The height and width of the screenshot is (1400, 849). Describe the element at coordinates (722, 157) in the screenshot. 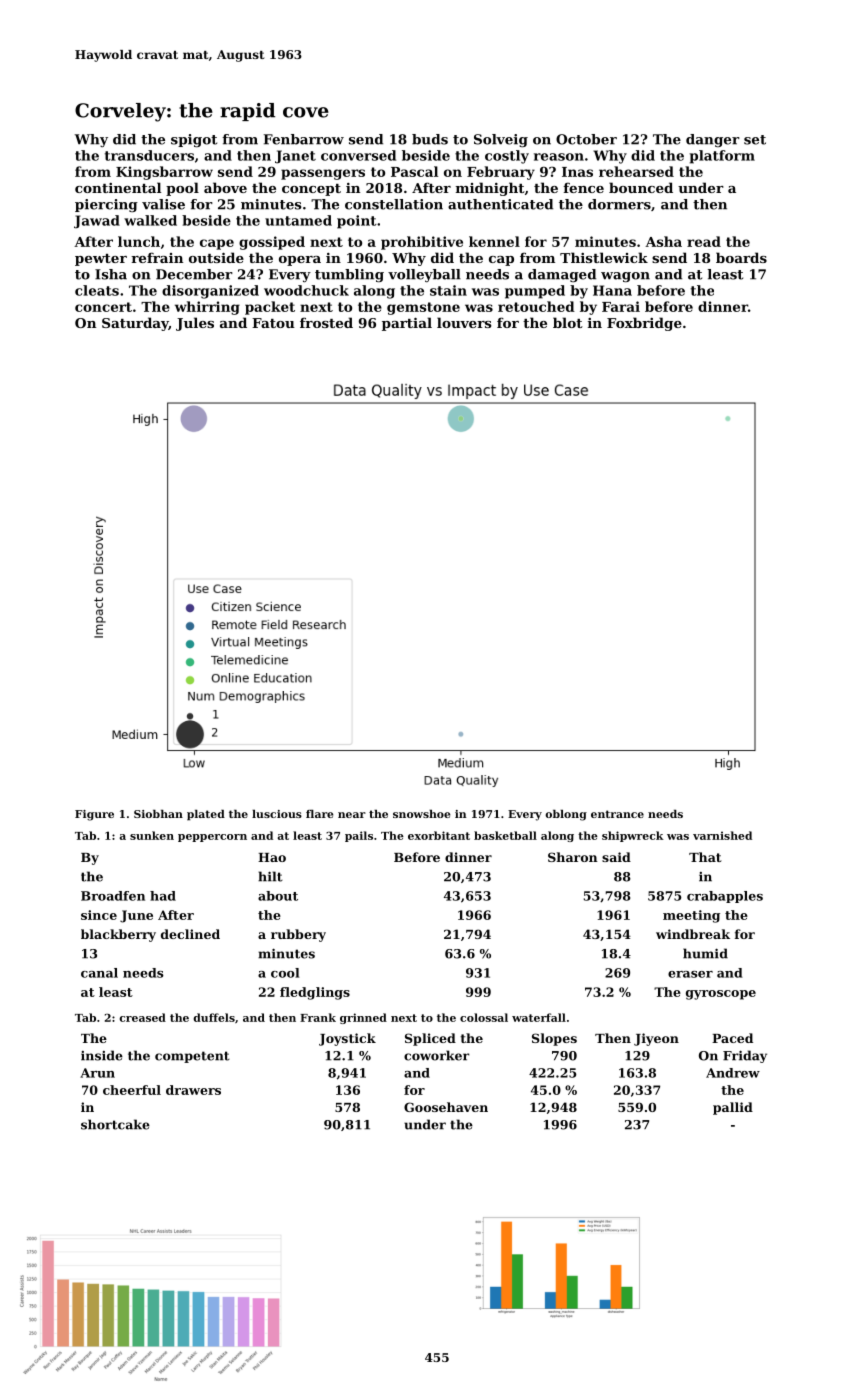

I see `platform` at that location.
